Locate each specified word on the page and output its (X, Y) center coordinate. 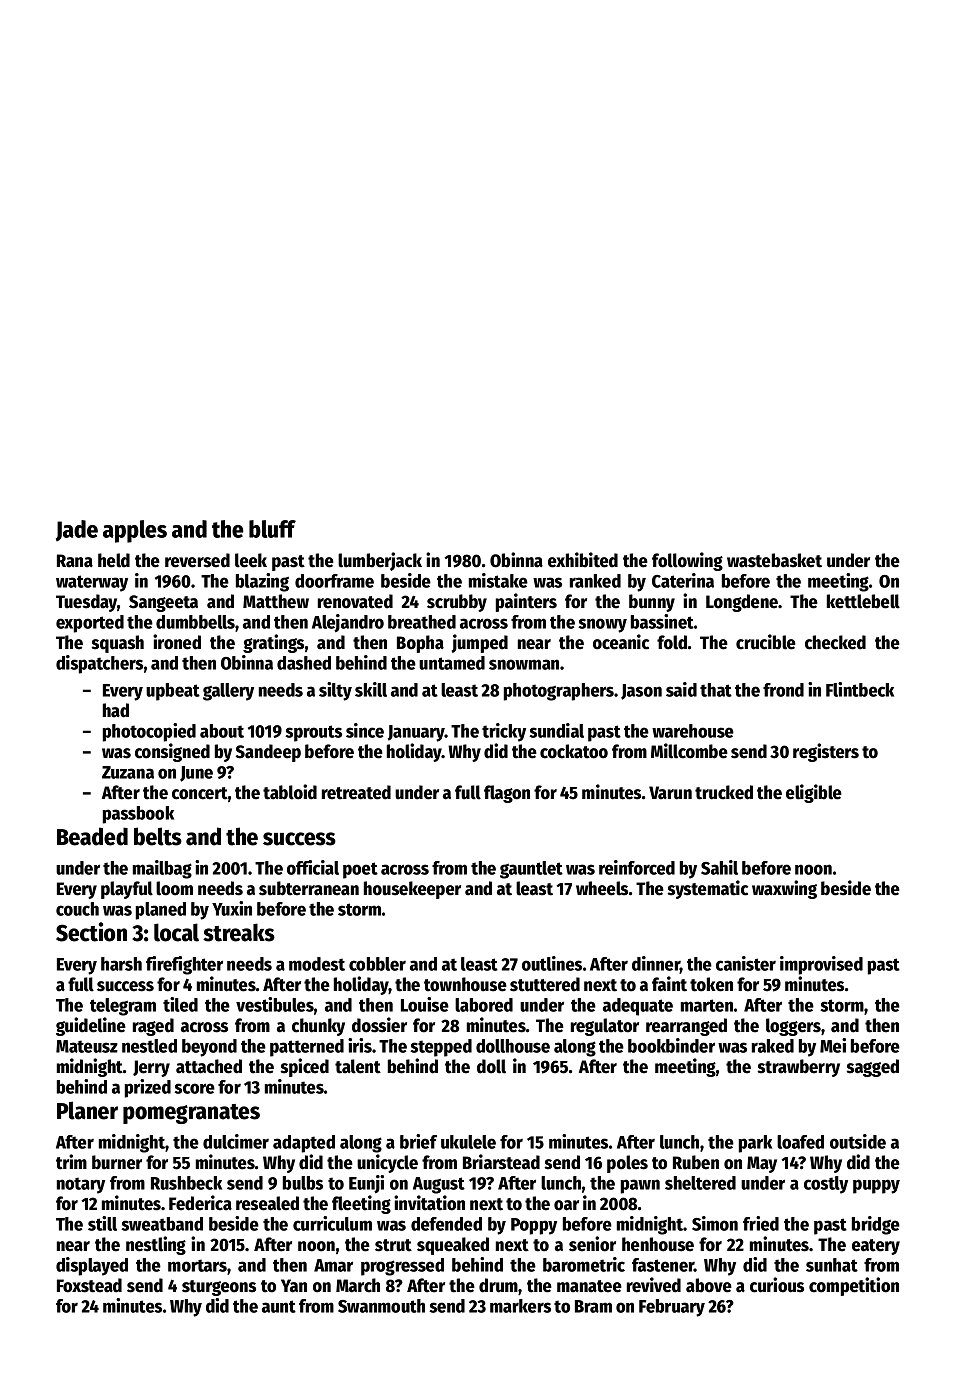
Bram (593, 1306)
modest (317, 964)
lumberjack (380, 561)
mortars (197, 1265)
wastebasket (774, 560)
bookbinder (671, 1045)
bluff (272, 529)
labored (484, 1005)
